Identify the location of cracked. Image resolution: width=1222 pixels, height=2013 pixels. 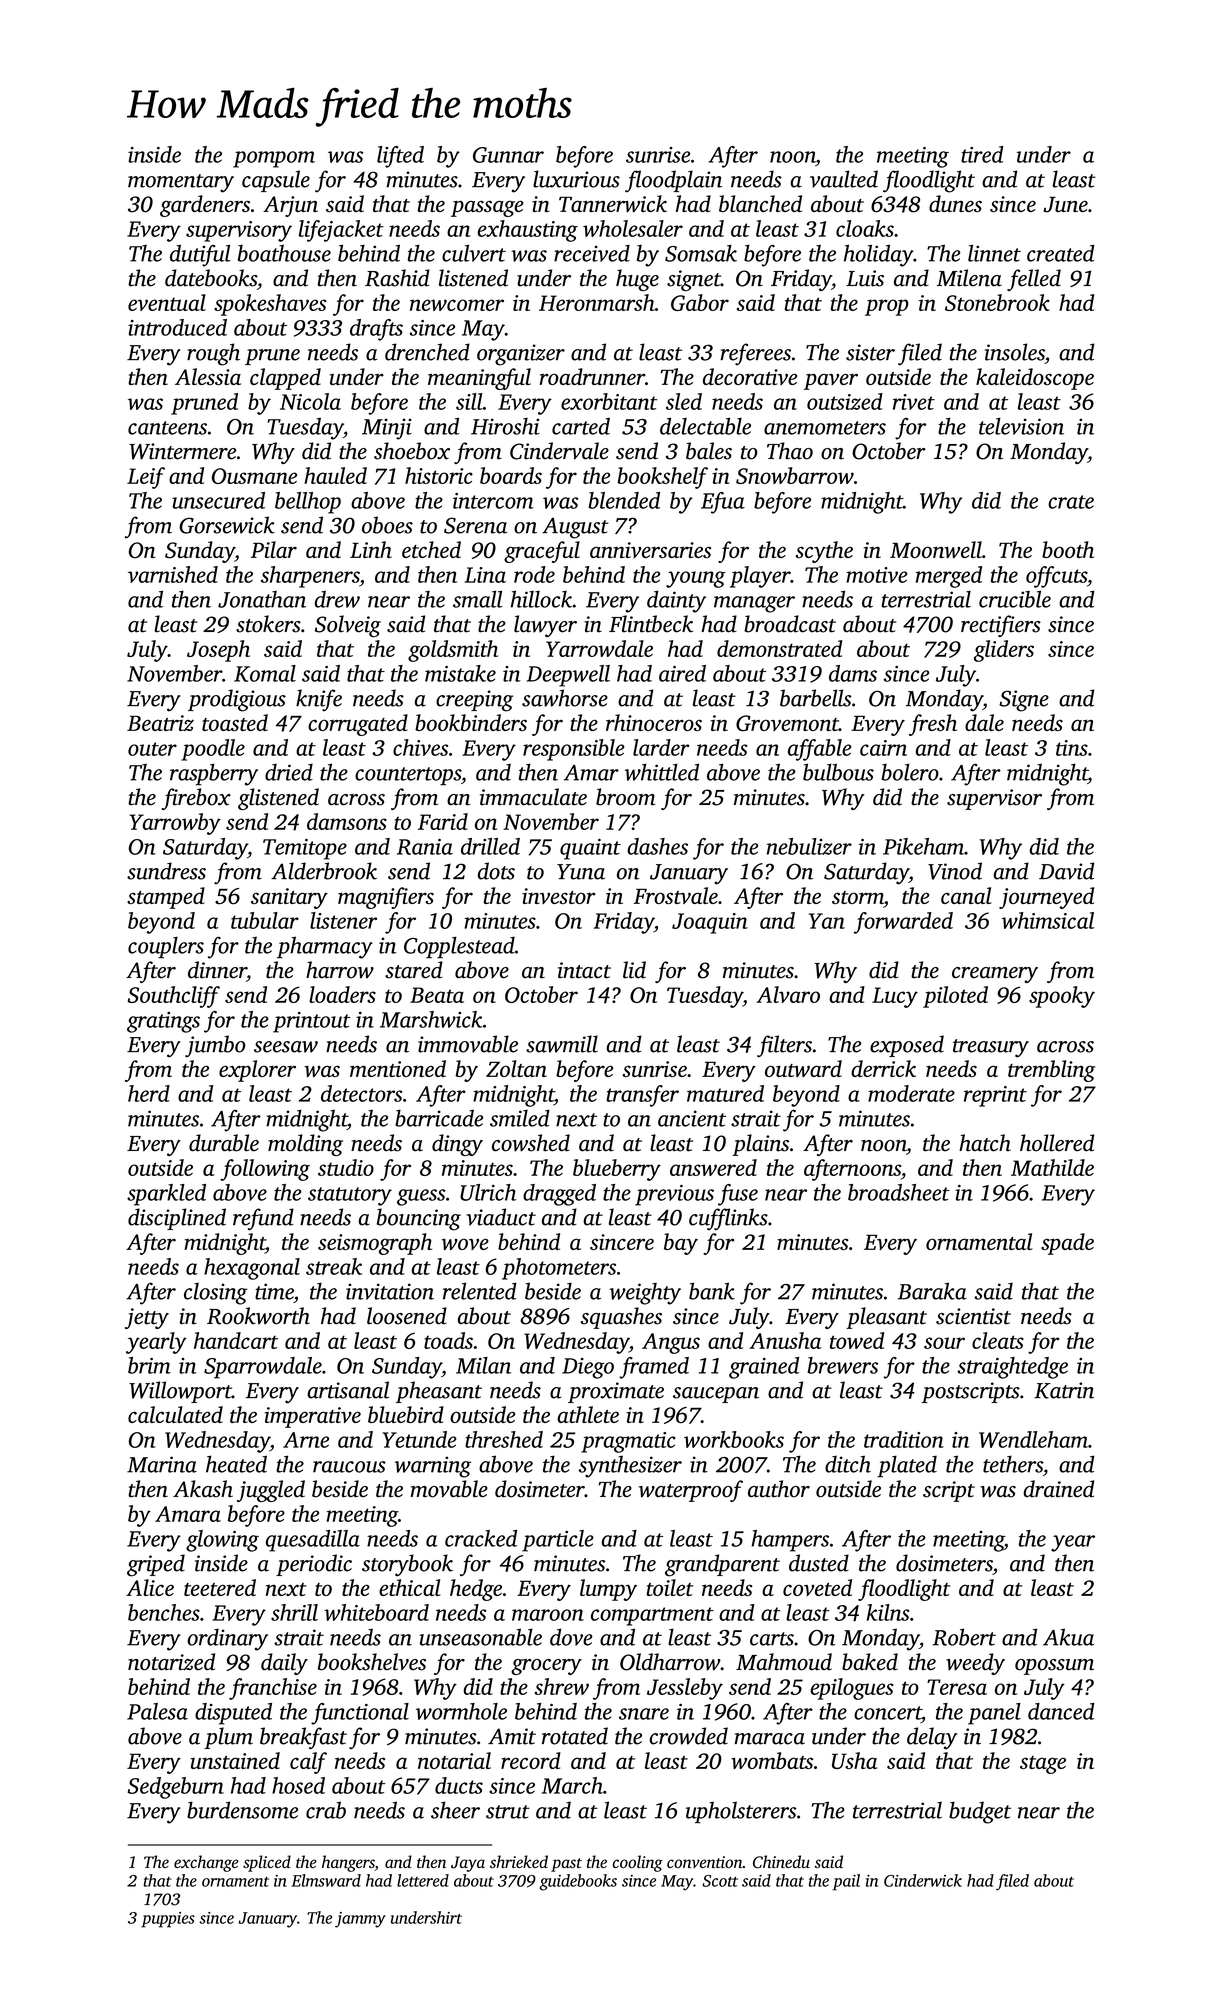
(481, 1538).
